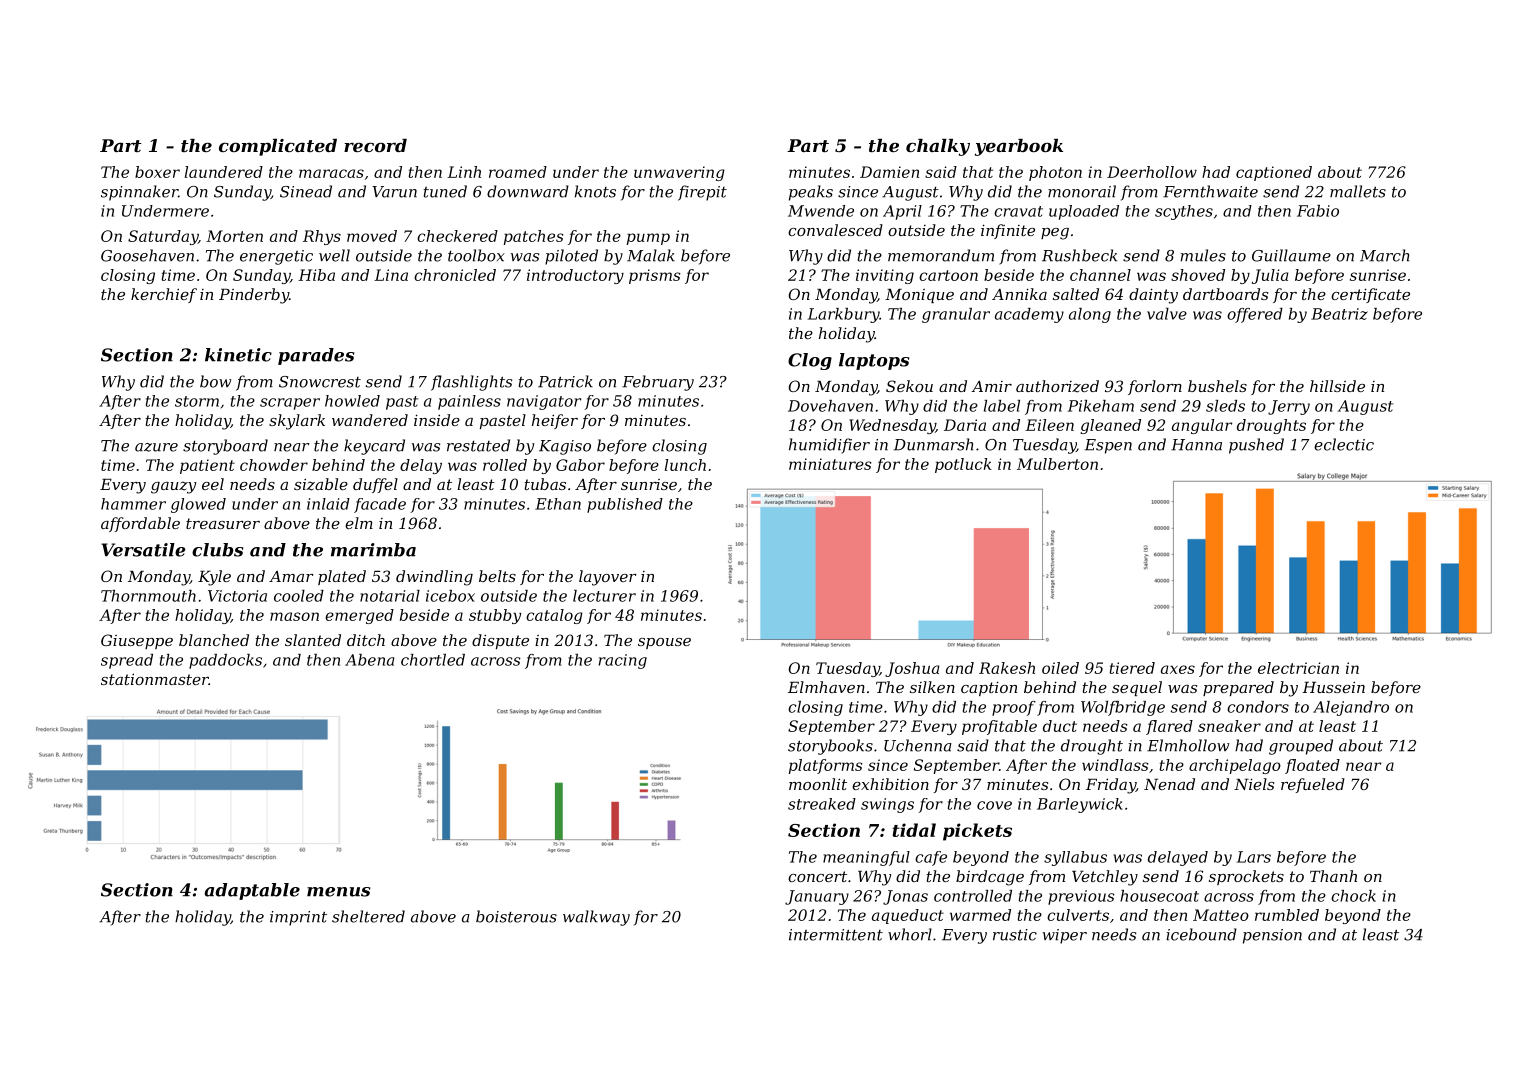  What do you see at coordinates (316, 356) in the screenshot?
I see `parades` at bounding box center [316, 356].
